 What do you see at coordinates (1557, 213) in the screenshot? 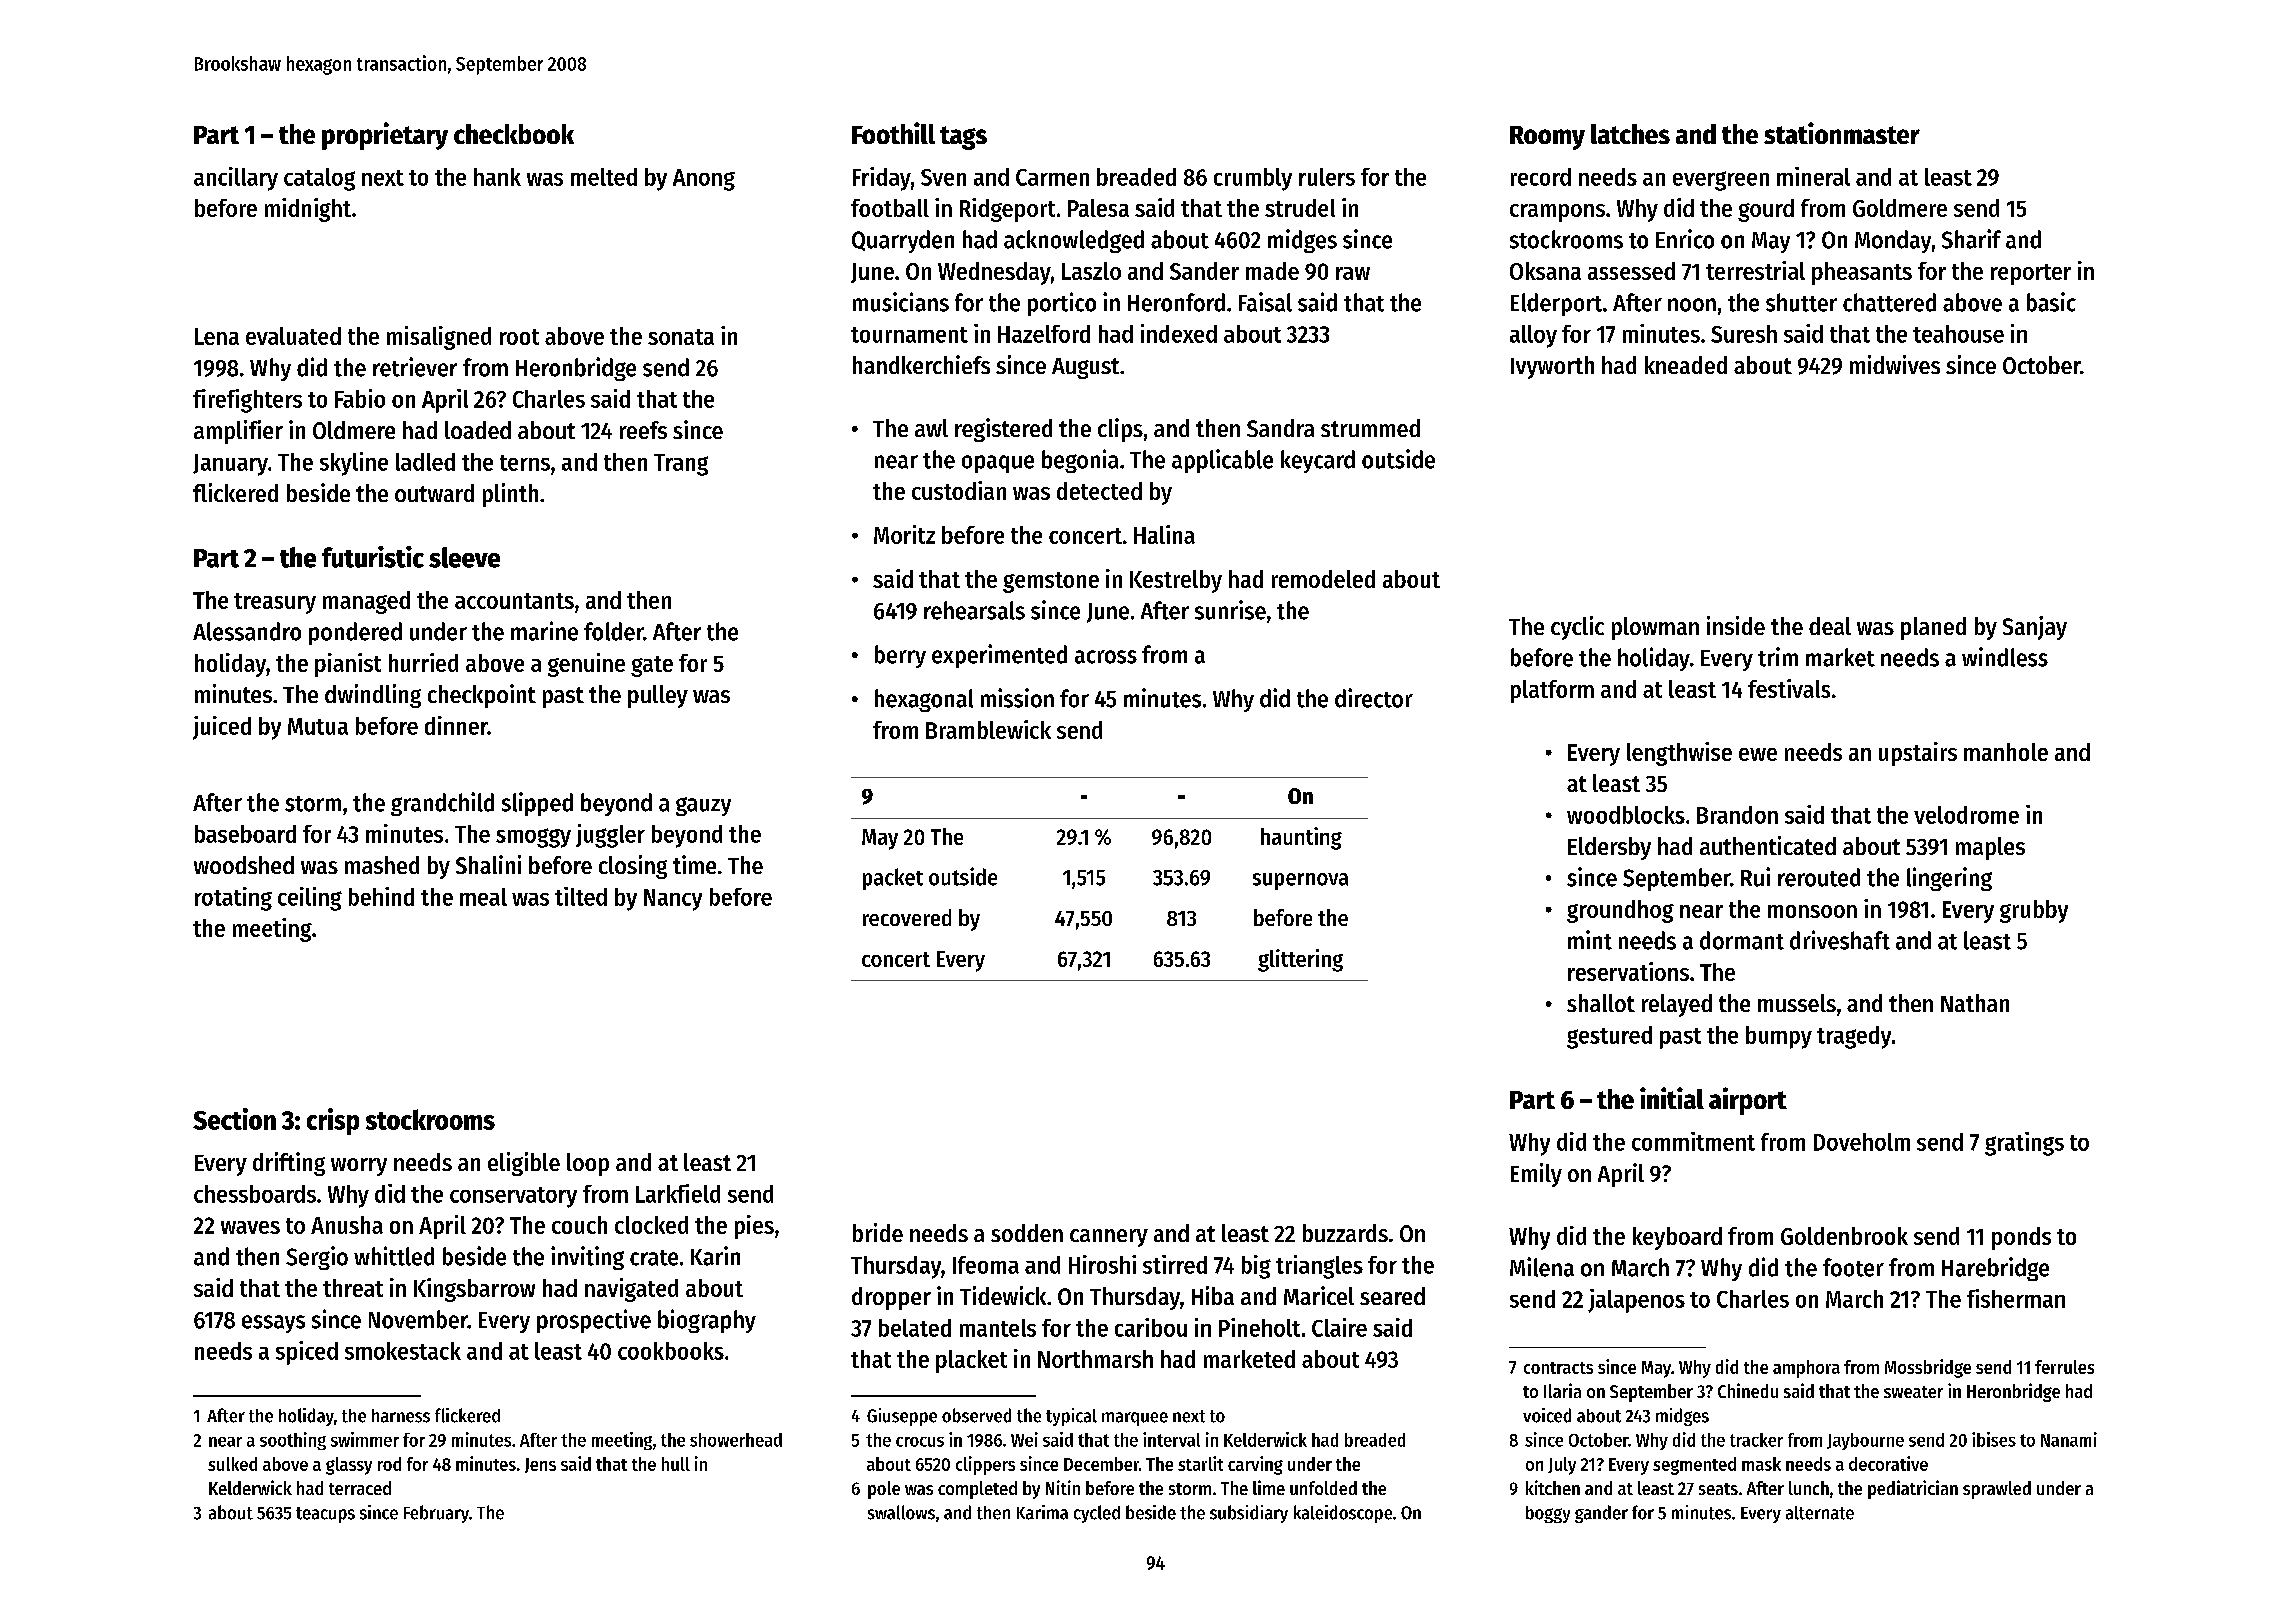
I see `crampons` at bounding box center [1557, 213].
